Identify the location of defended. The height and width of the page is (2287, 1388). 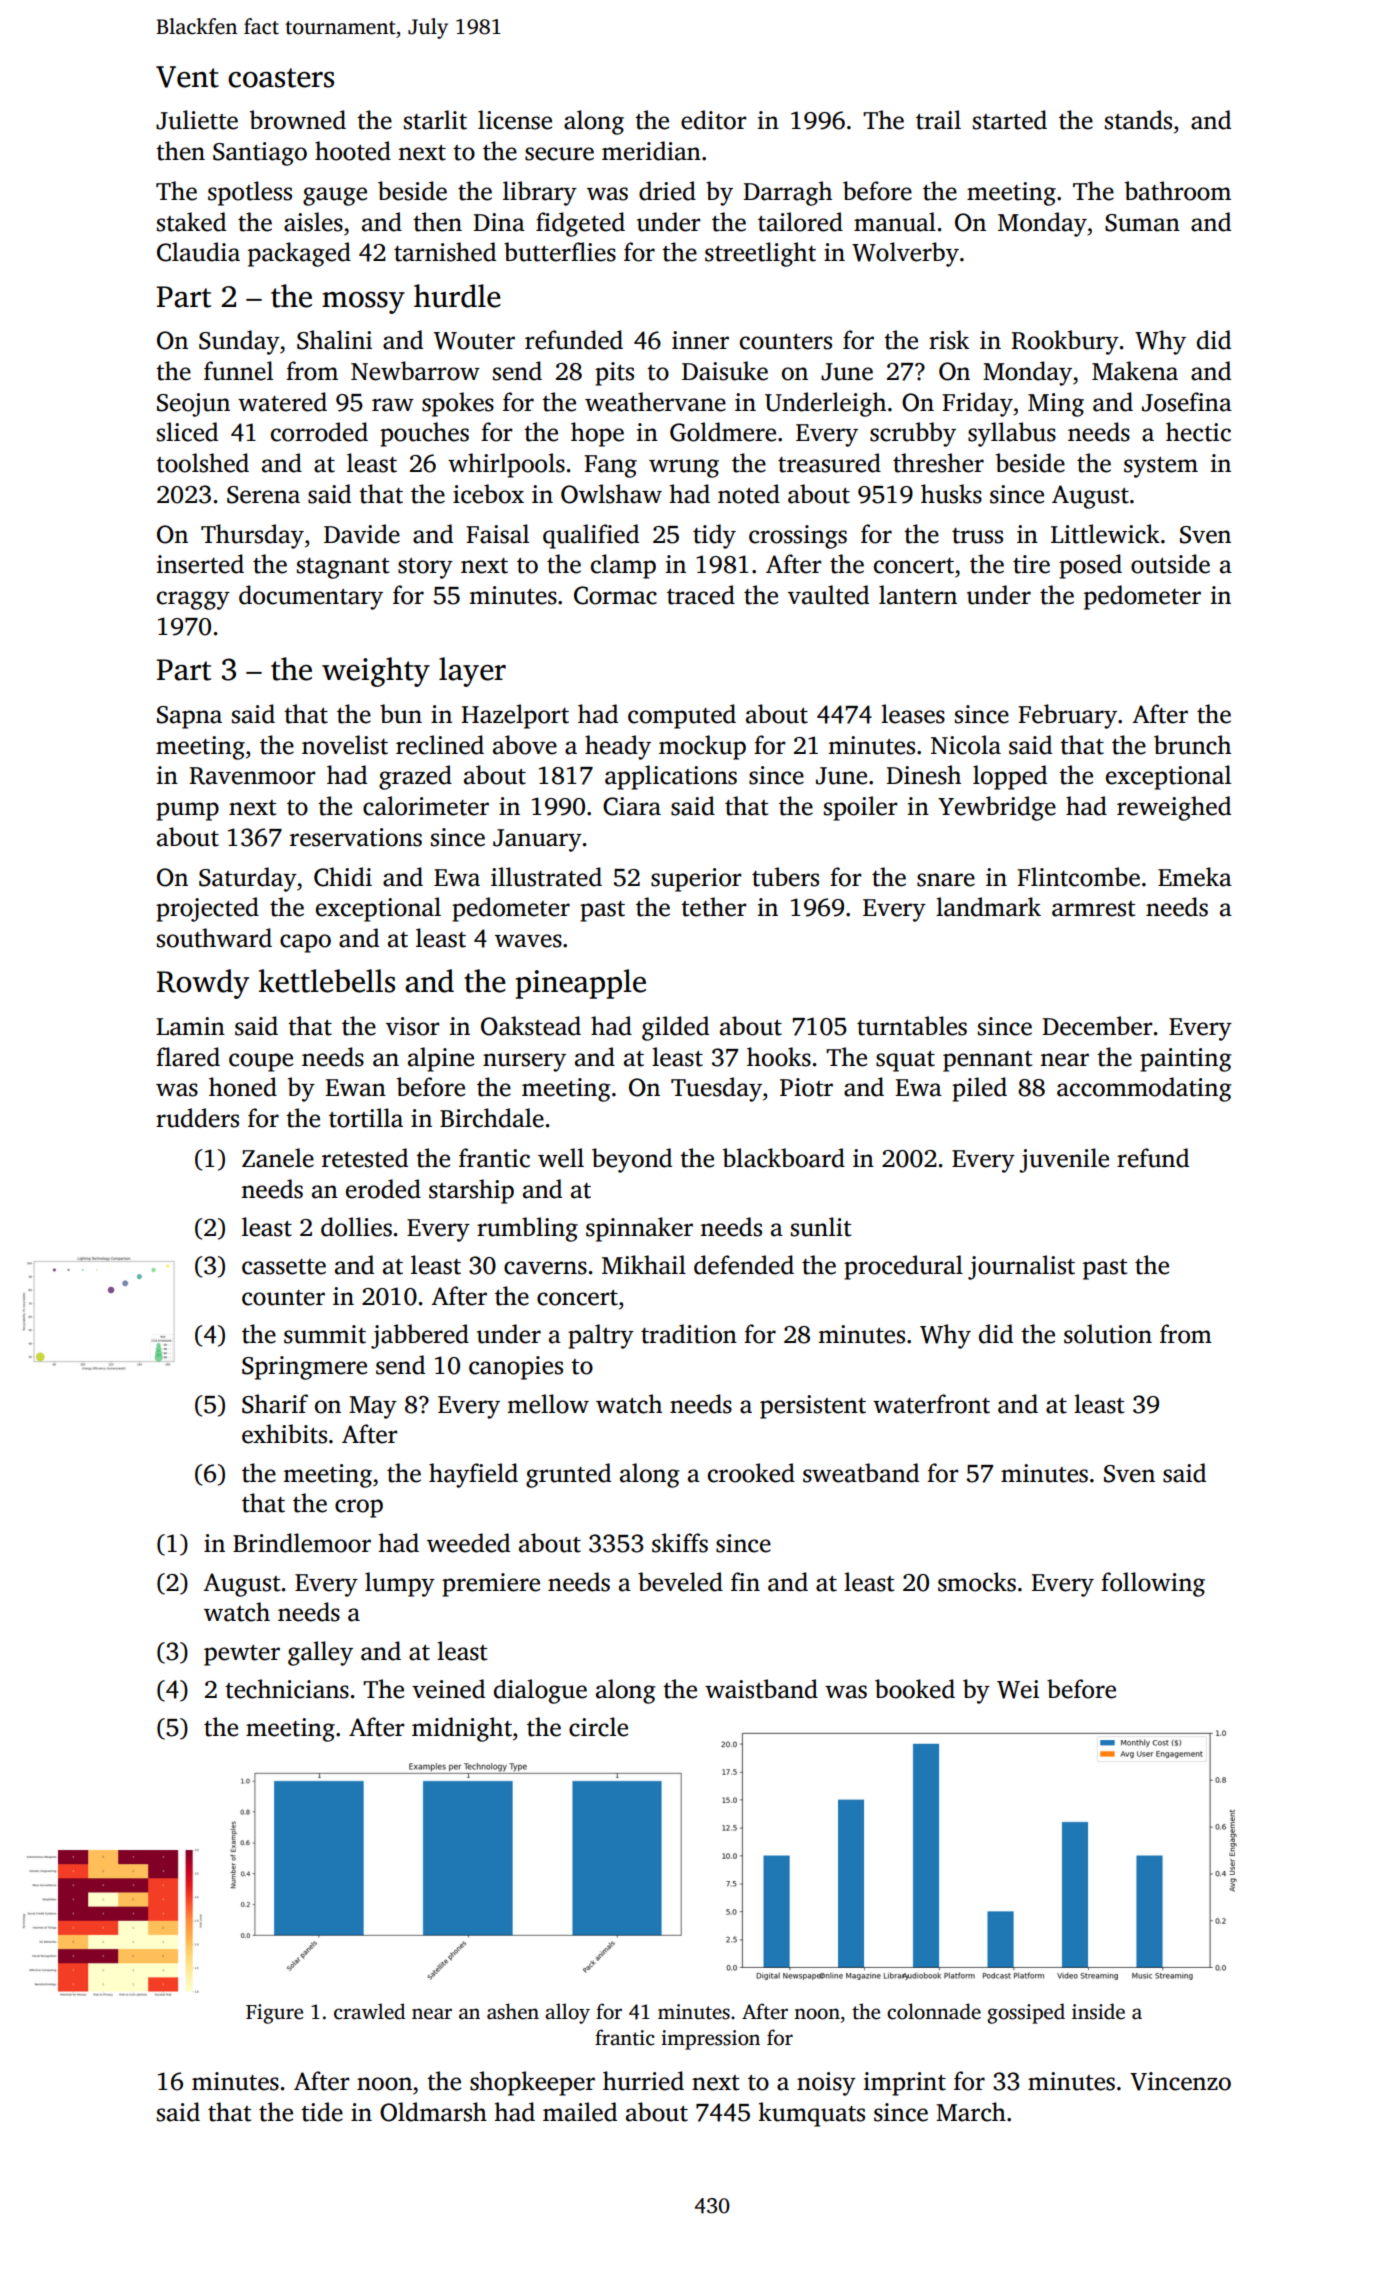
(744, 1265).
